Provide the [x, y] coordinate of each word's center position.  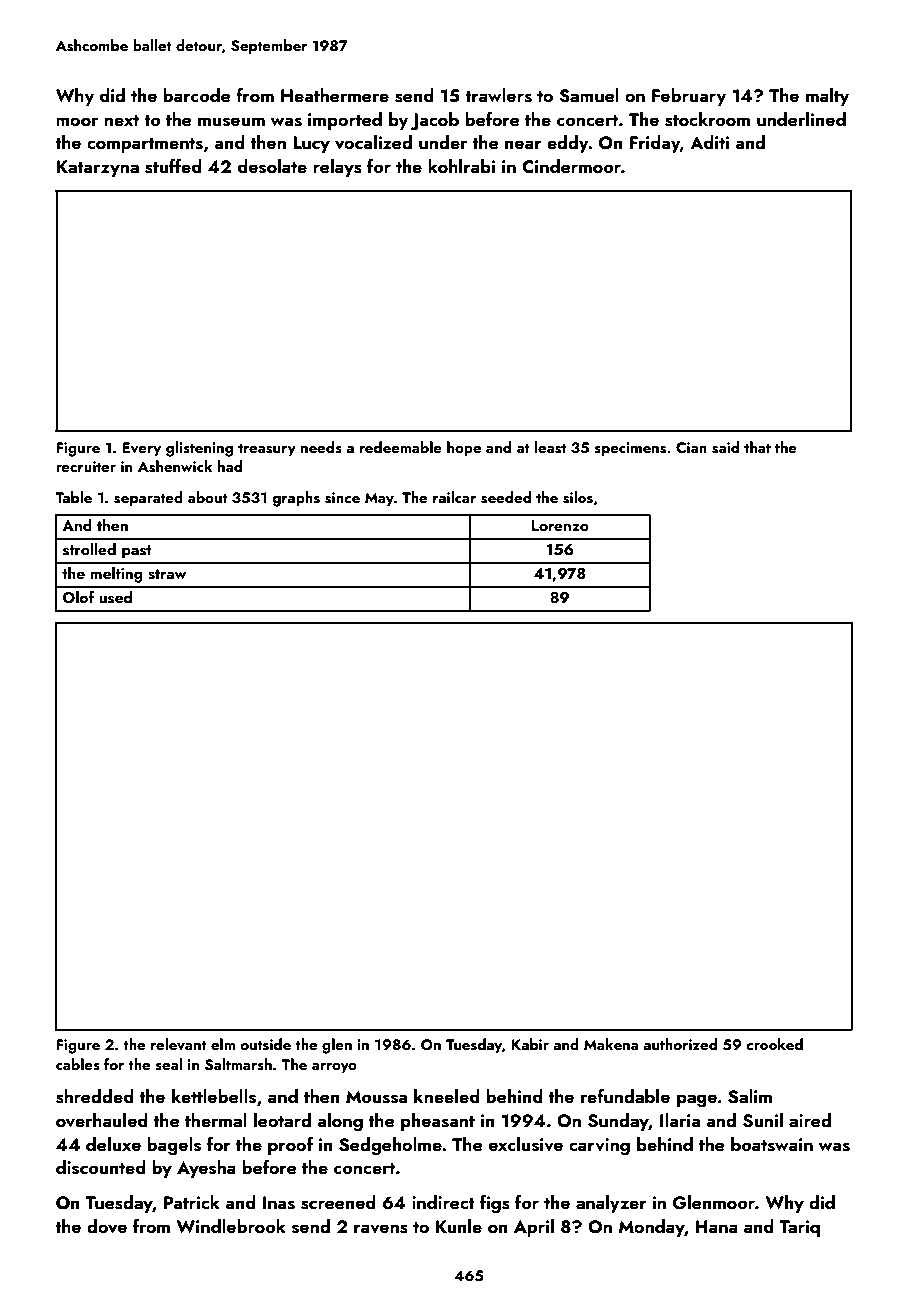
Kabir [530, 1044]
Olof [79, 597]
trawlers [498, 95]
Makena [611, 1044]
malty [827, 97]
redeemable [401, 447]
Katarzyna [98, 168]
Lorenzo [560, 525]
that [757, 447]
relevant [179, 1044]
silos [578, 497]
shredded [95, 1096]
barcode [197, 95]
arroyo [334, 1068]
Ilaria [680, 1120]
